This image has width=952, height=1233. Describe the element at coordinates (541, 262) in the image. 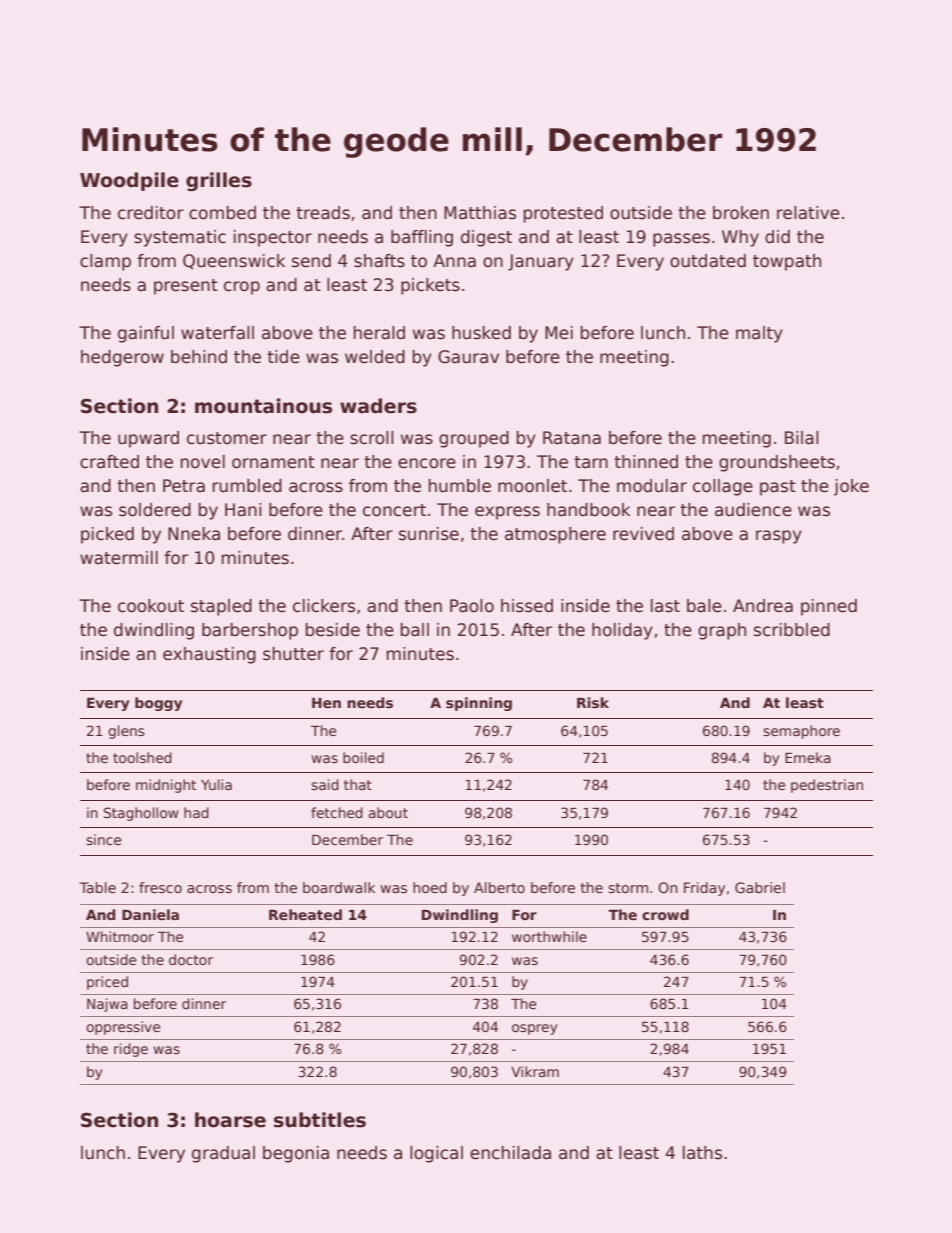

I see `January` at that location.
